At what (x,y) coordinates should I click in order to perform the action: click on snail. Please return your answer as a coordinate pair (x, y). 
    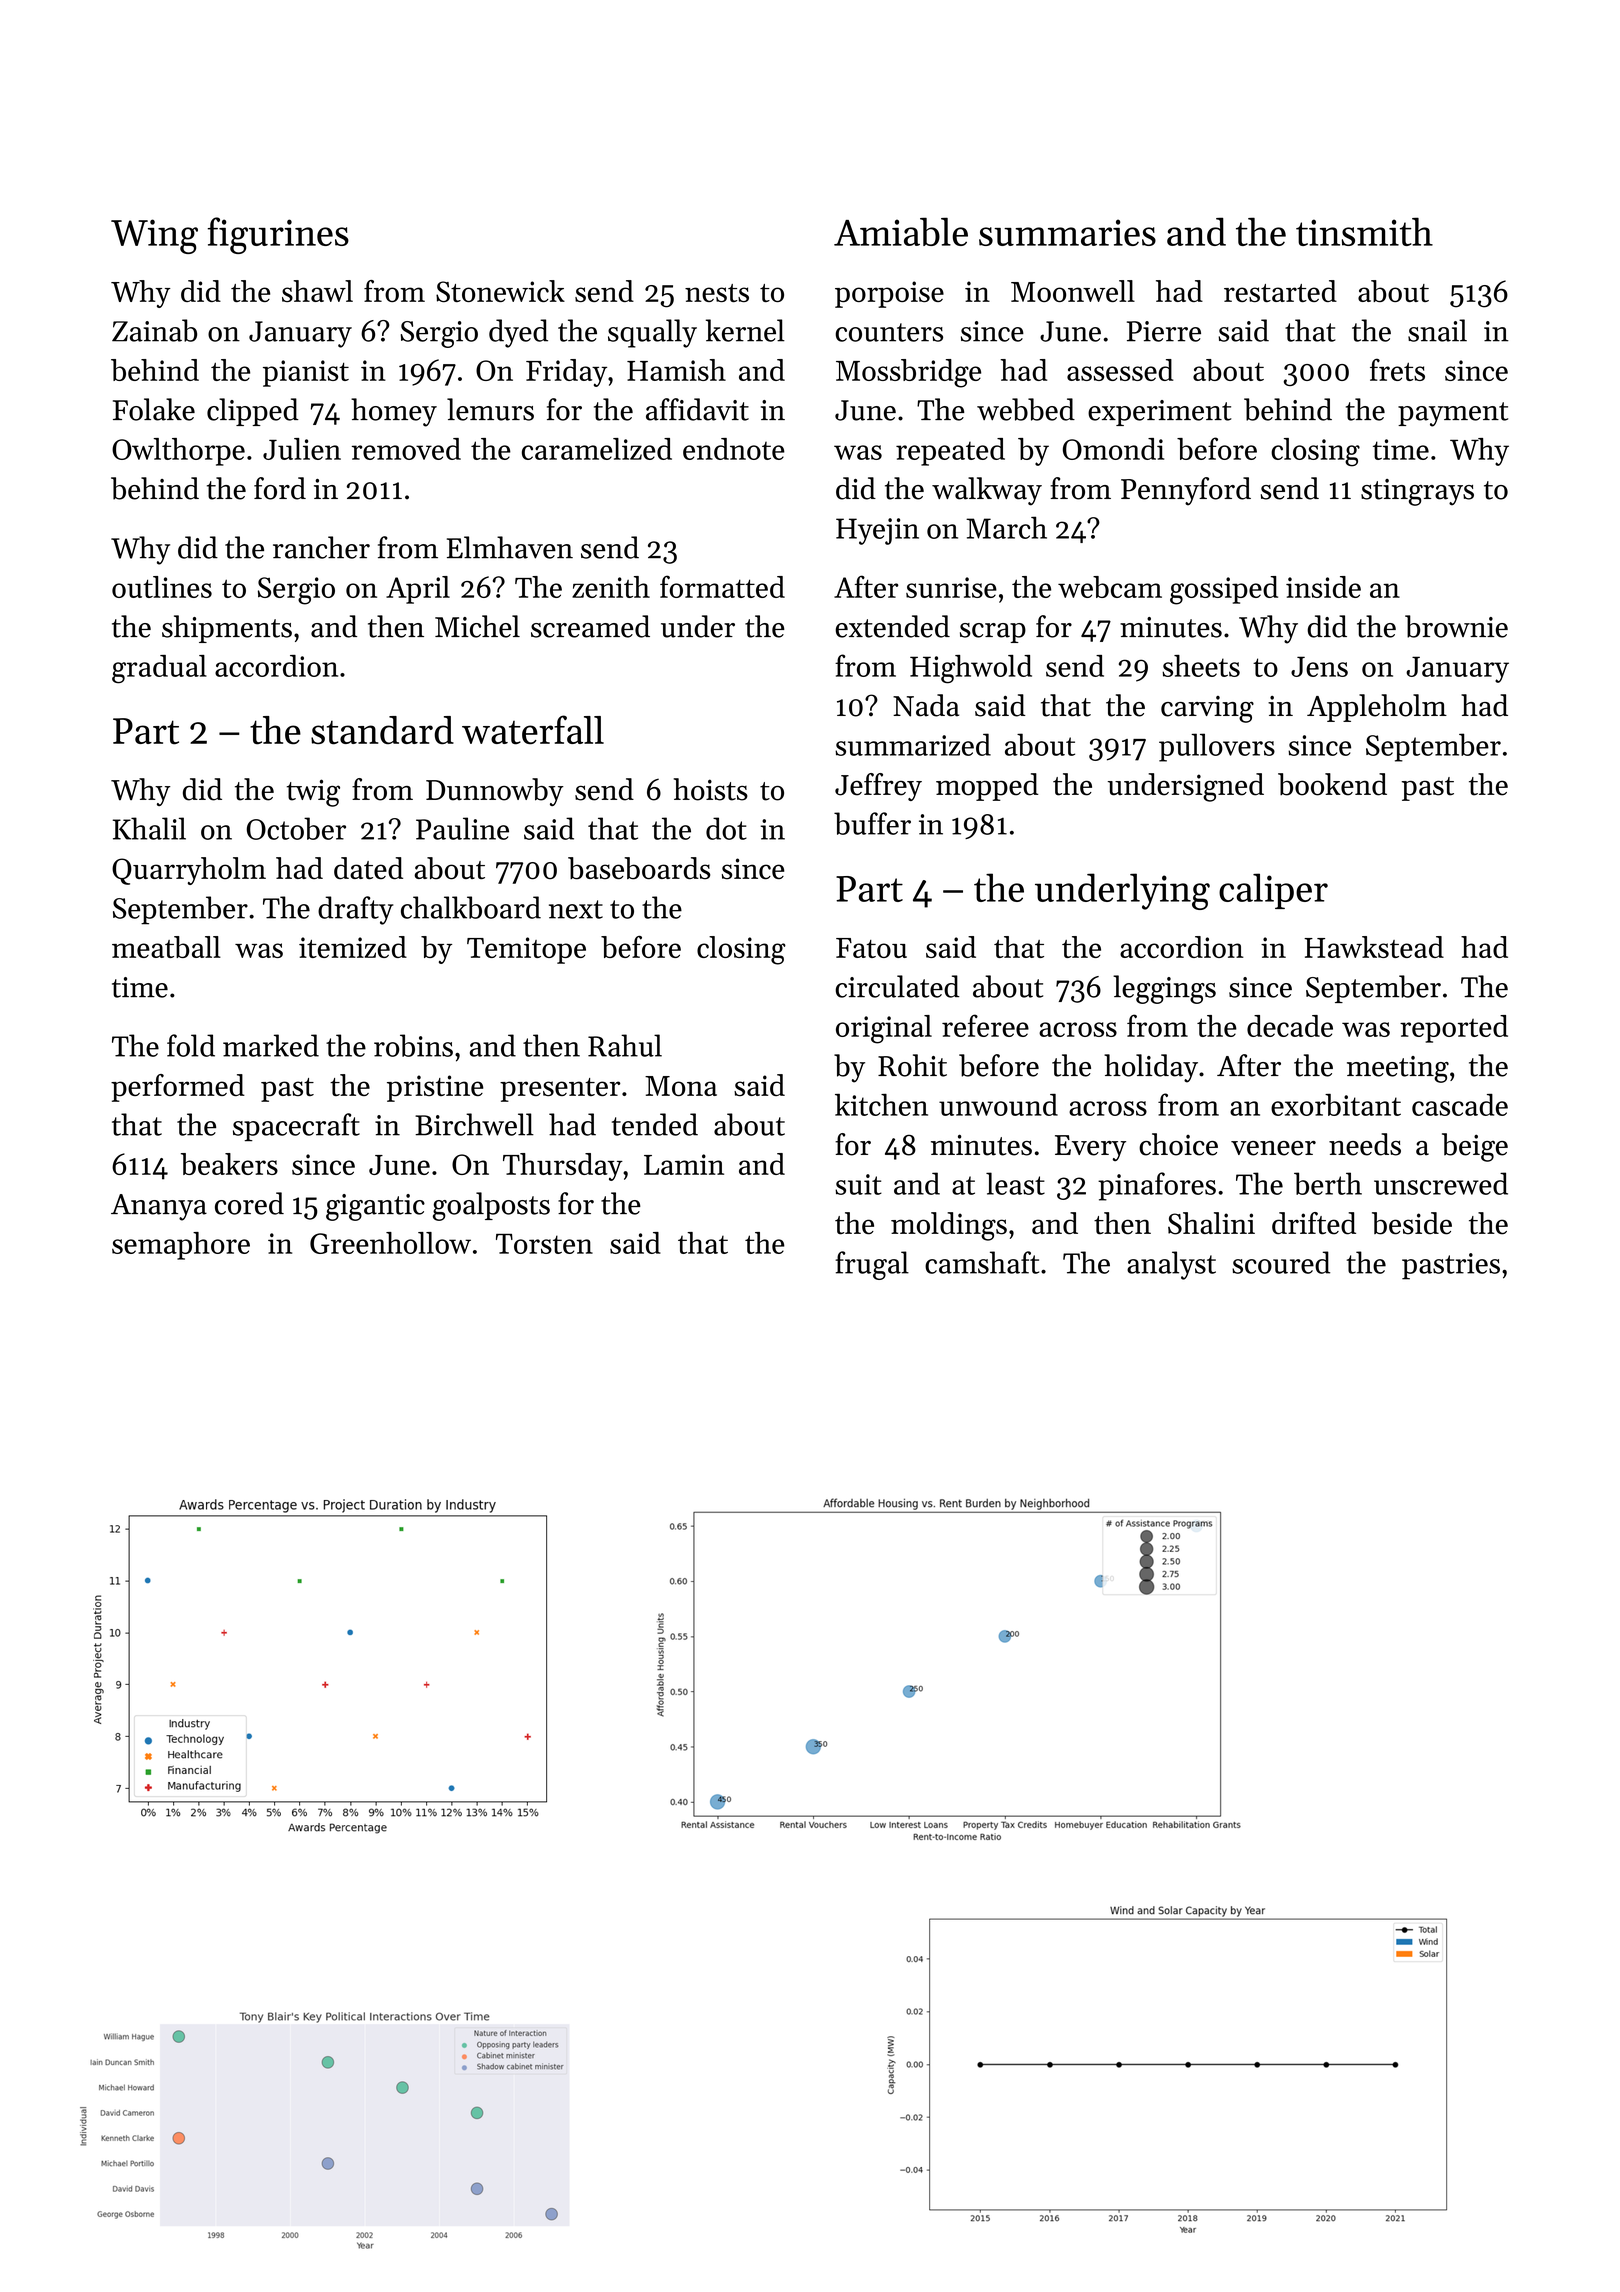
    Looking at the image, I should click on (1437, 330).
